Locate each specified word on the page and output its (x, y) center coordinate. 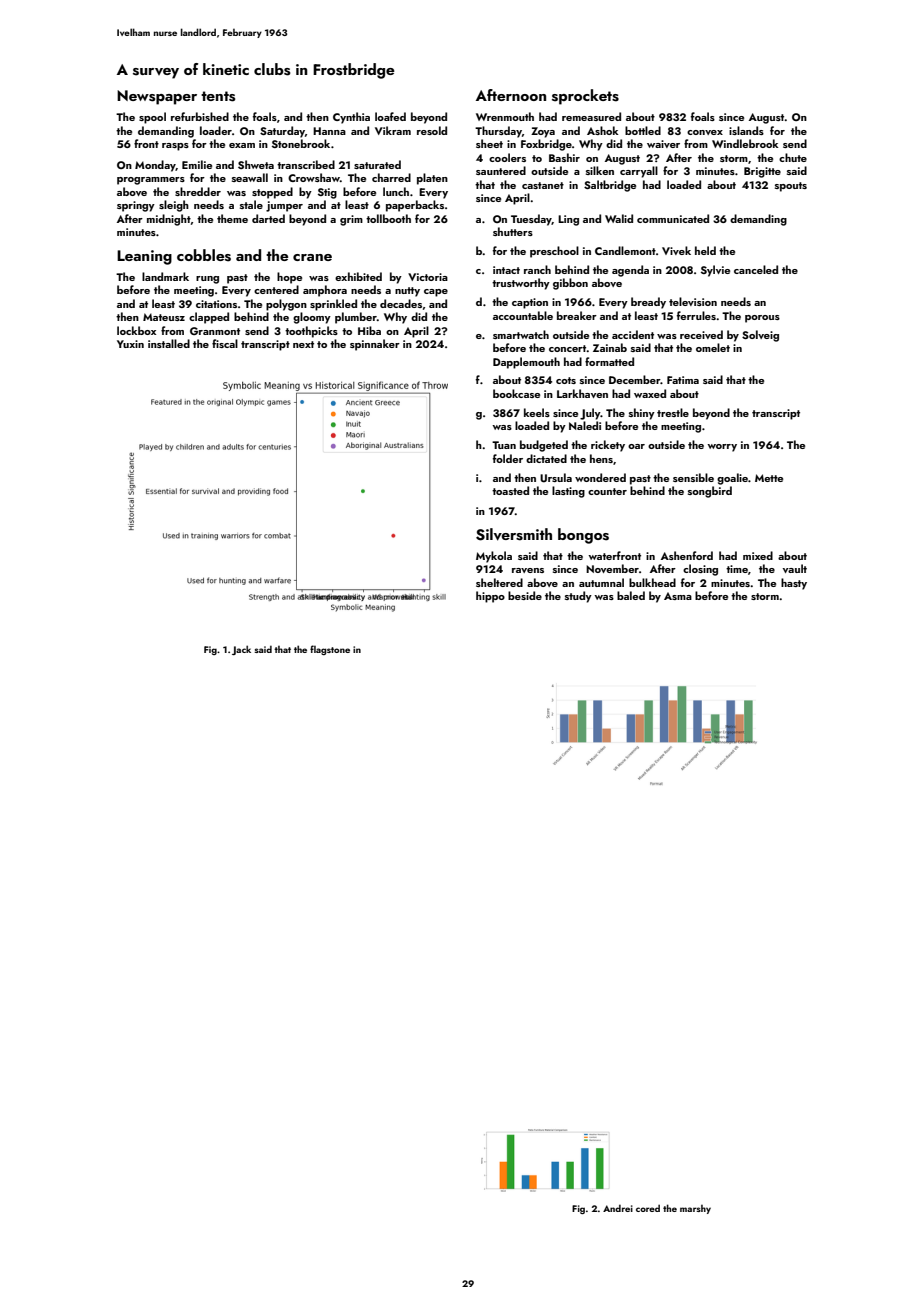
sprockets (585, 97)
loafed (390, 116)
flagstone (330, 650)
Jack (241, 650)
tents (218, 96)
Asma (678, 596)
